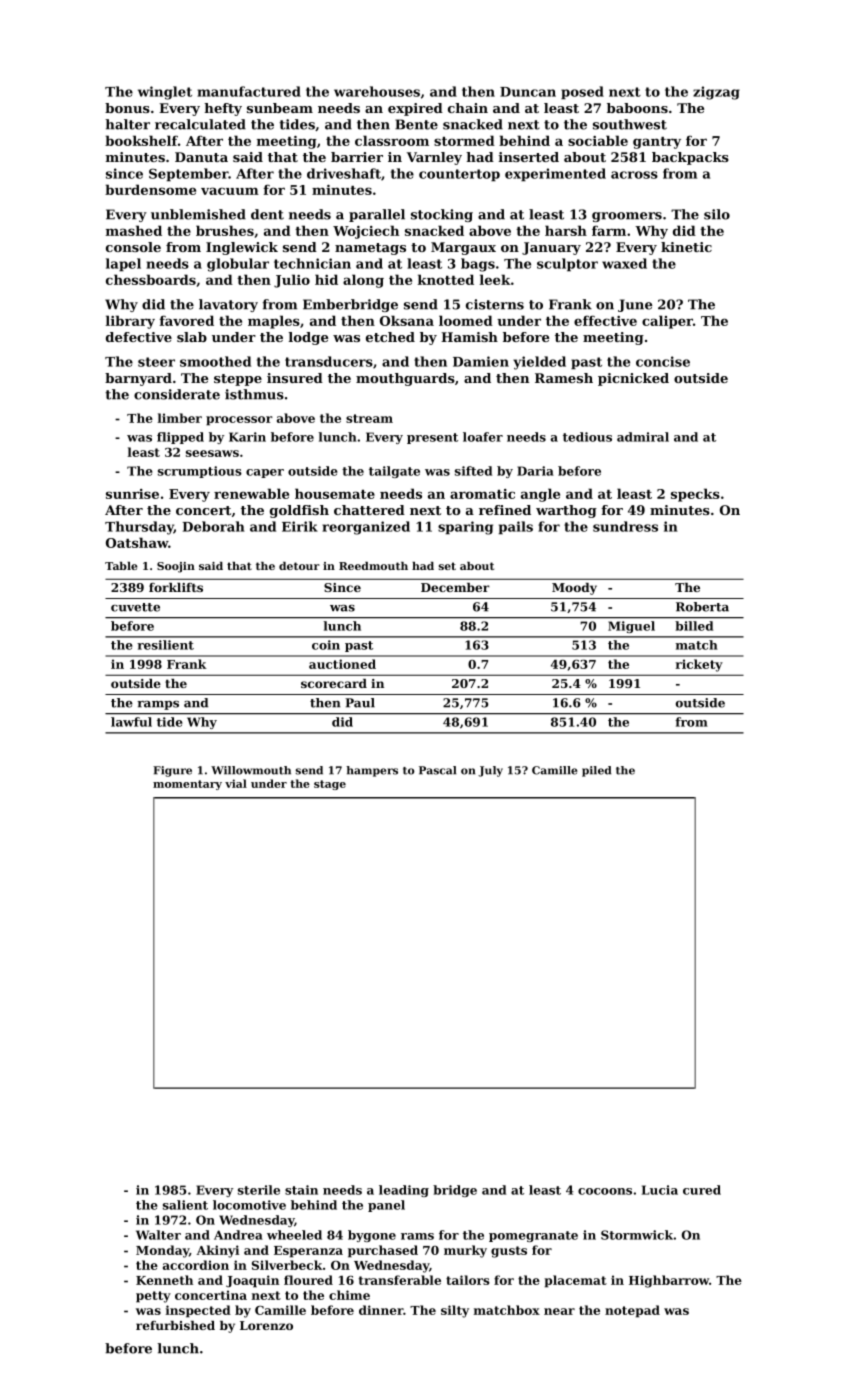 The height and width of the page is (1400, 849). I want to click on zigzag, so click(716, 93).
